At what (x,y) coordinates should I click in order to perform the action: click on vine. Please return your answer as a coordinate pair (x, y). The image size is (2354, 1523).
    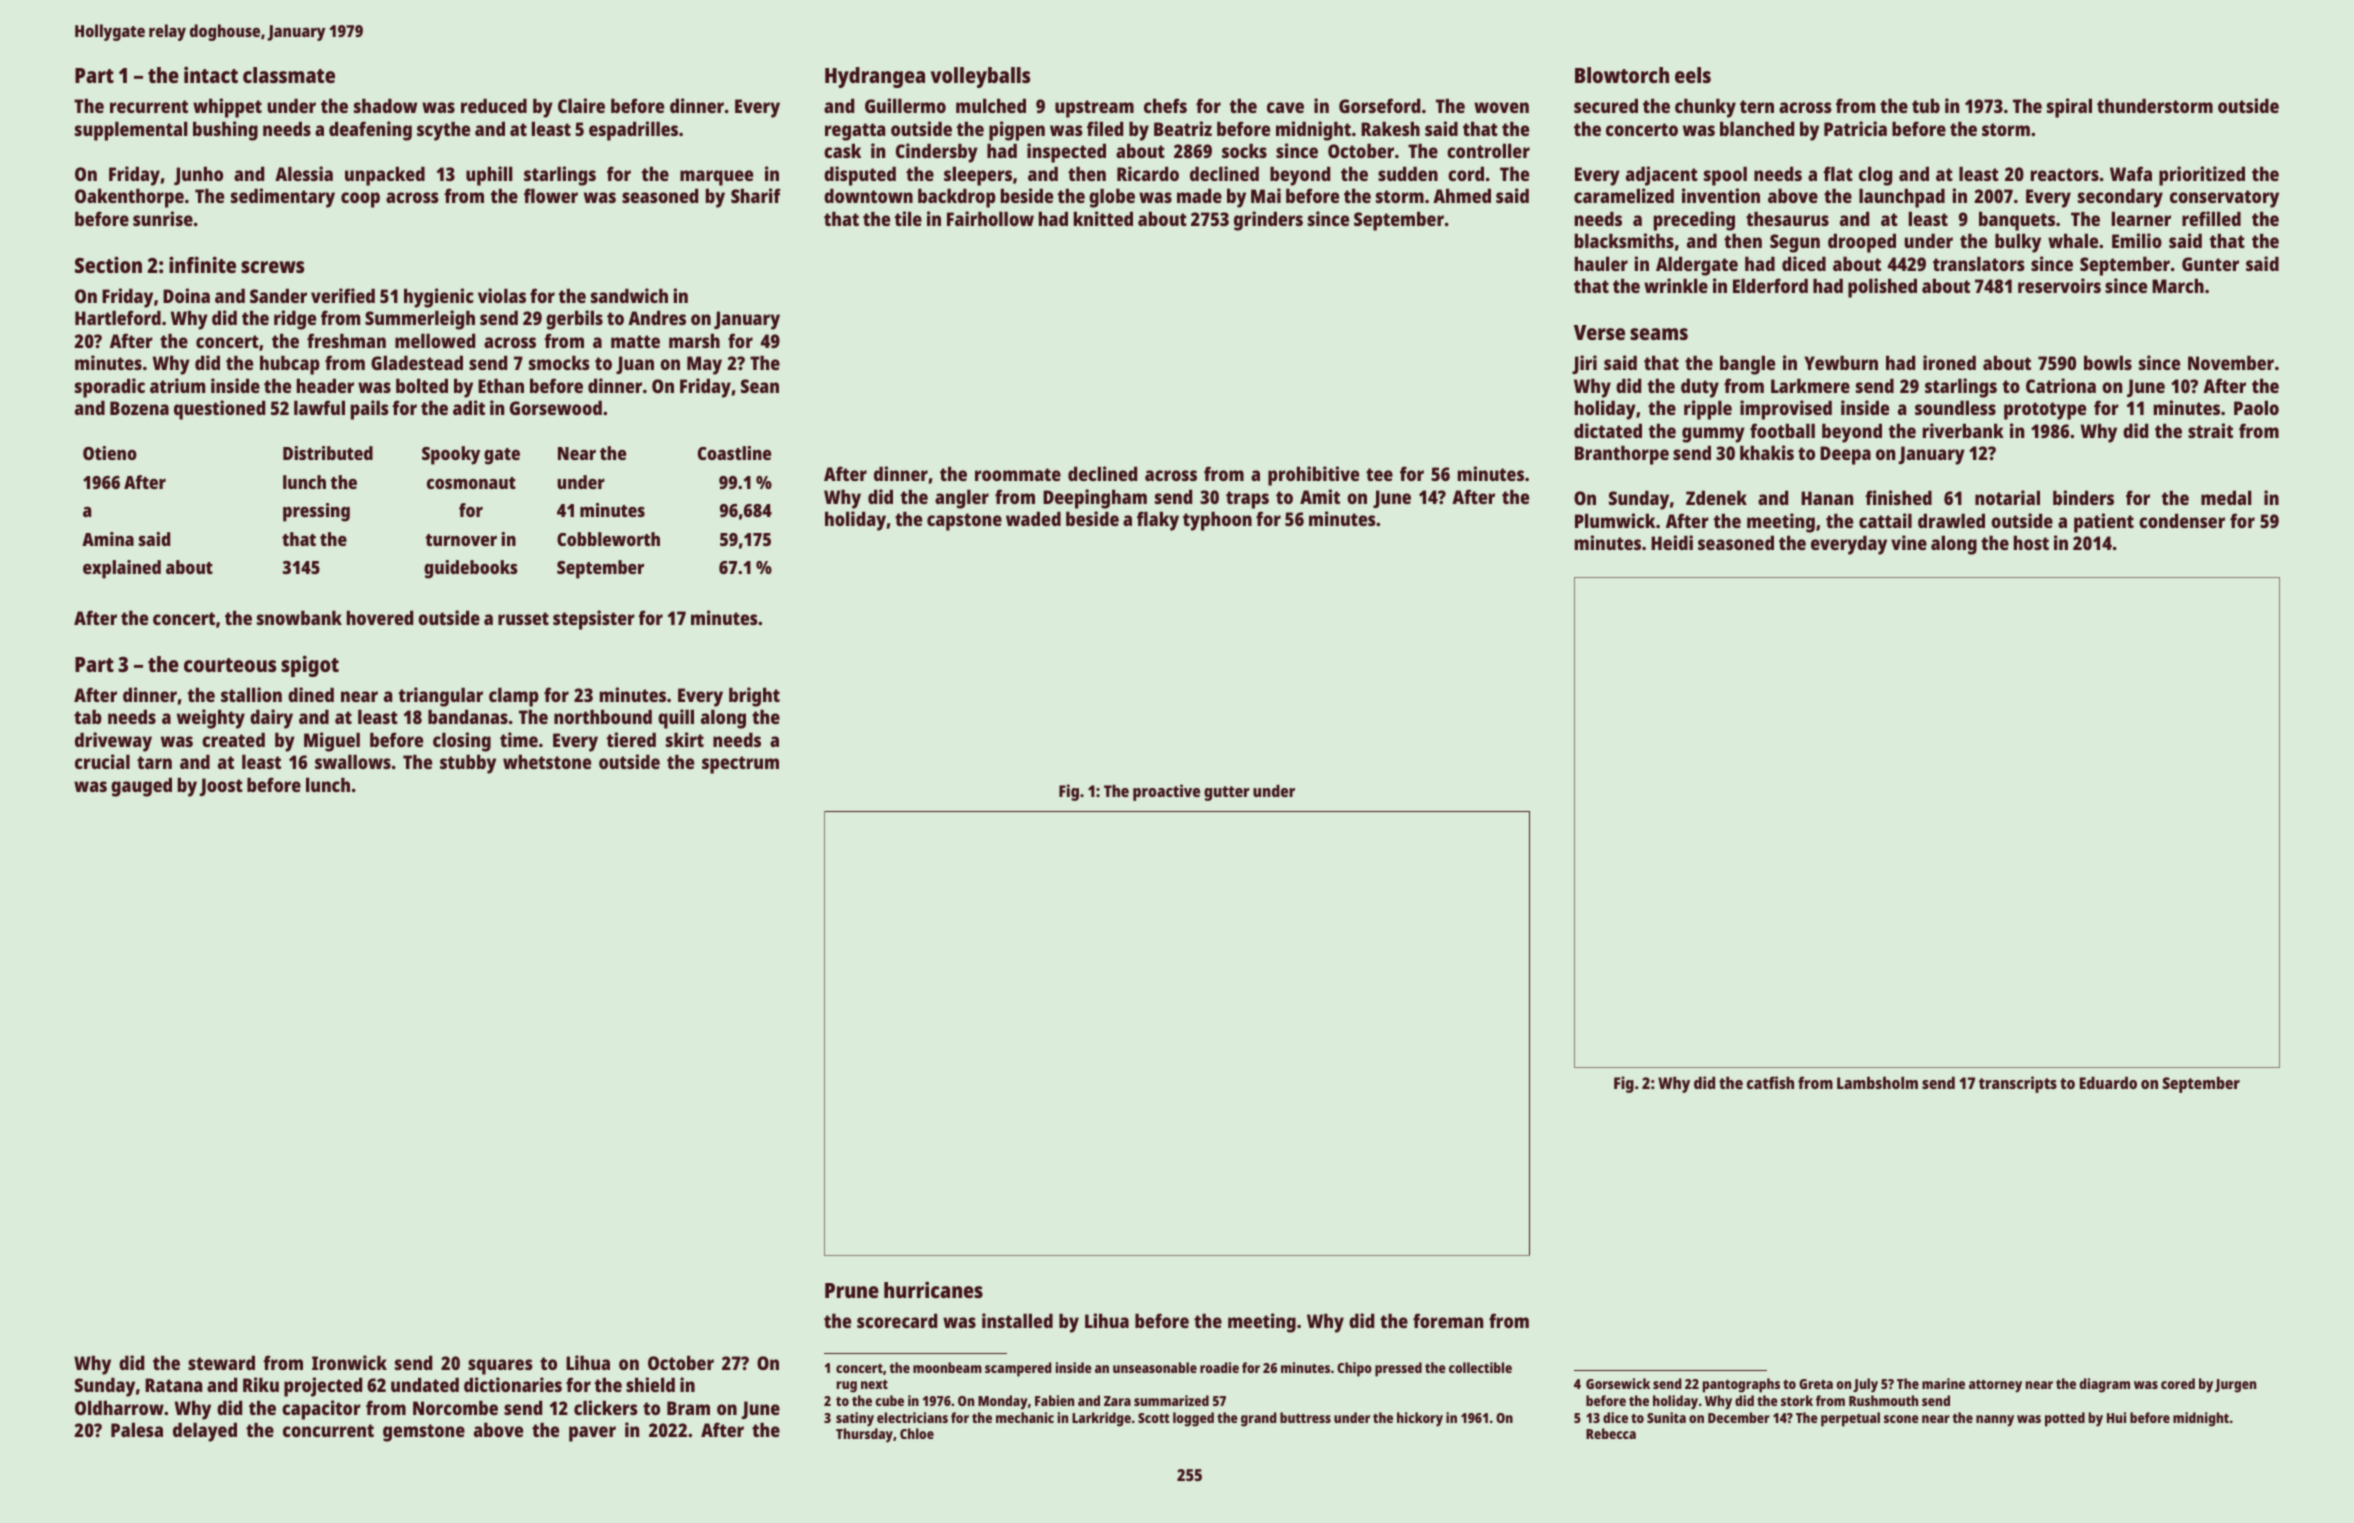
    Looking at the image, I should click on (1909, 542).
